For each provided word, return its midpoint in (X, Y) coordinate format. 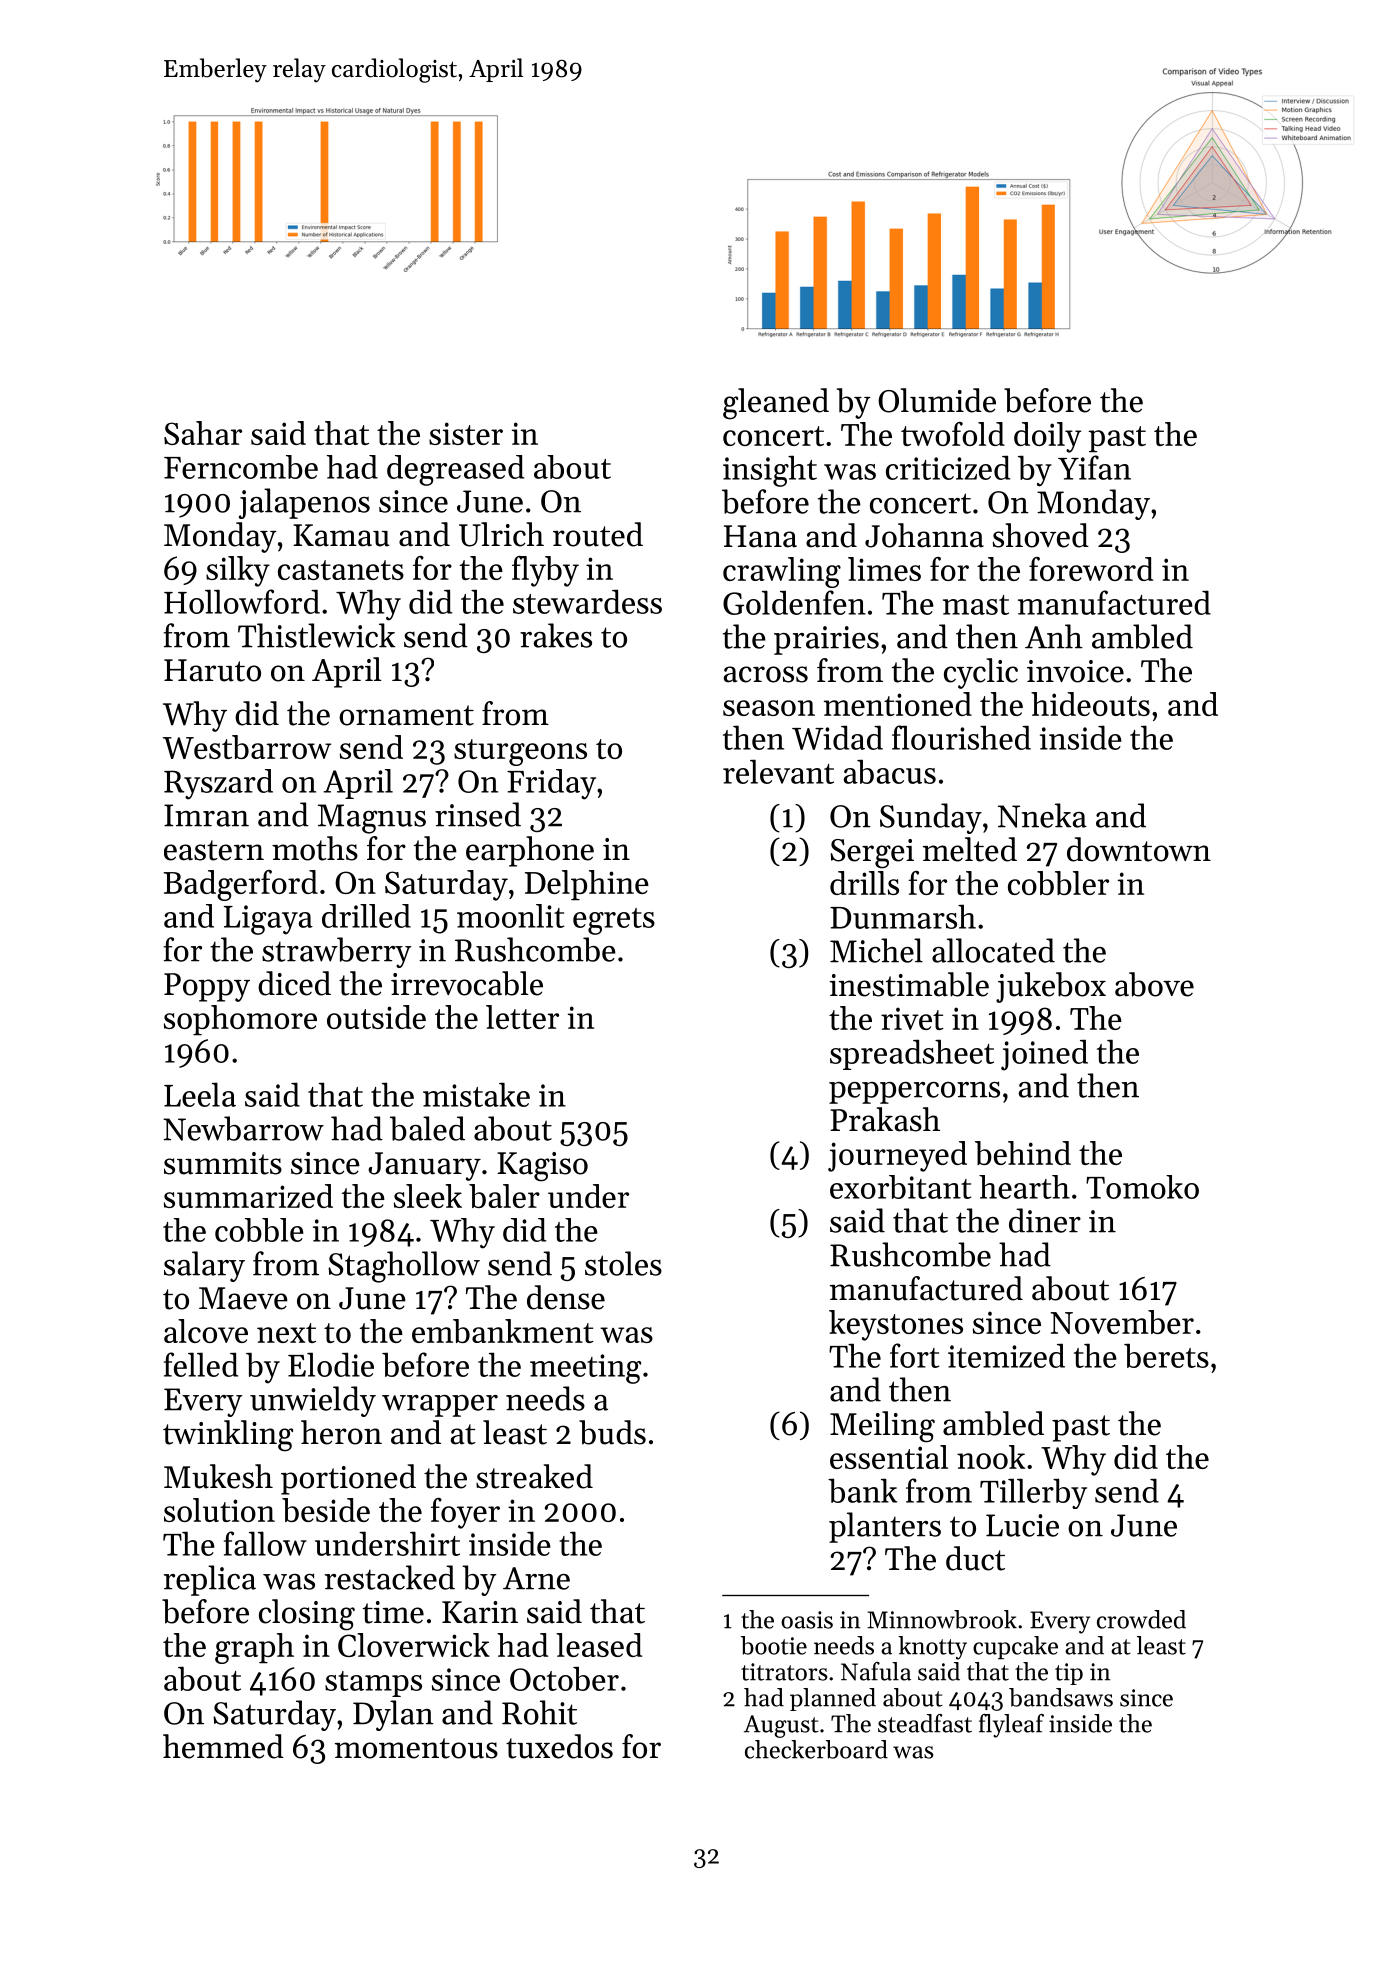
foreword (1091, 569)
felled (201, 1364)
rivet (912, 1018)
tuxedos (559, 1746)
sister (466, 433)
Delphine (587, 885)
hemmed (223, 1746)
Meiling (882, 1427)
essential (889, 1457)
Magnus (372, 819)
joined (1044, 1055)
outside (376, 1017)
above (1154, 984)
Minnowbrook (942, 1619)
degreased (455, 470)
